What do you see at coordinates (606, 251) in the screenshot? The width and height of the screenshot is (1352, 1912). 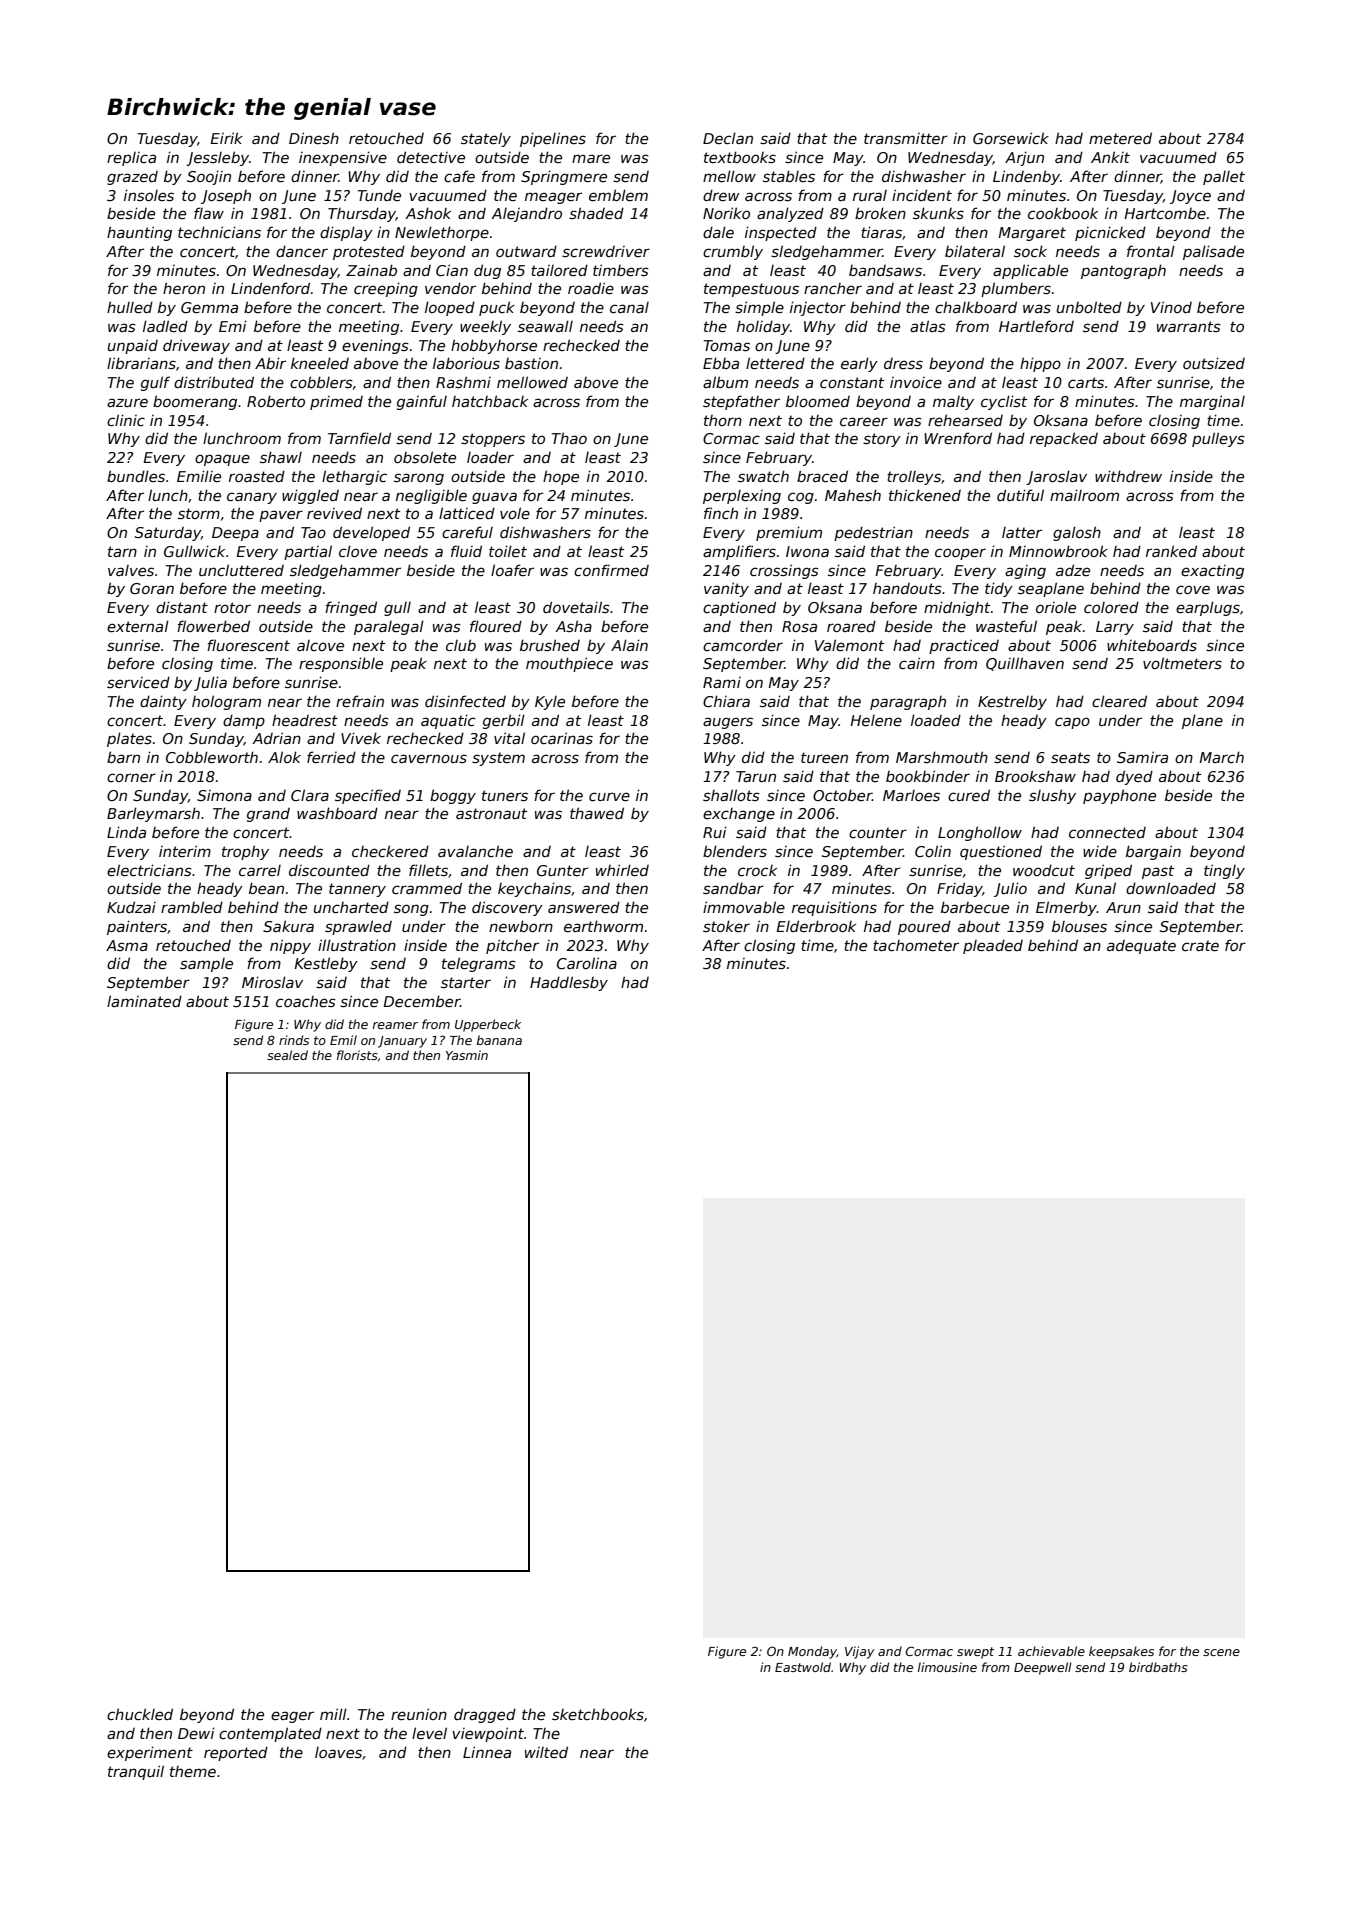 I see `screwdriver` at bounding box center [606, 251].
